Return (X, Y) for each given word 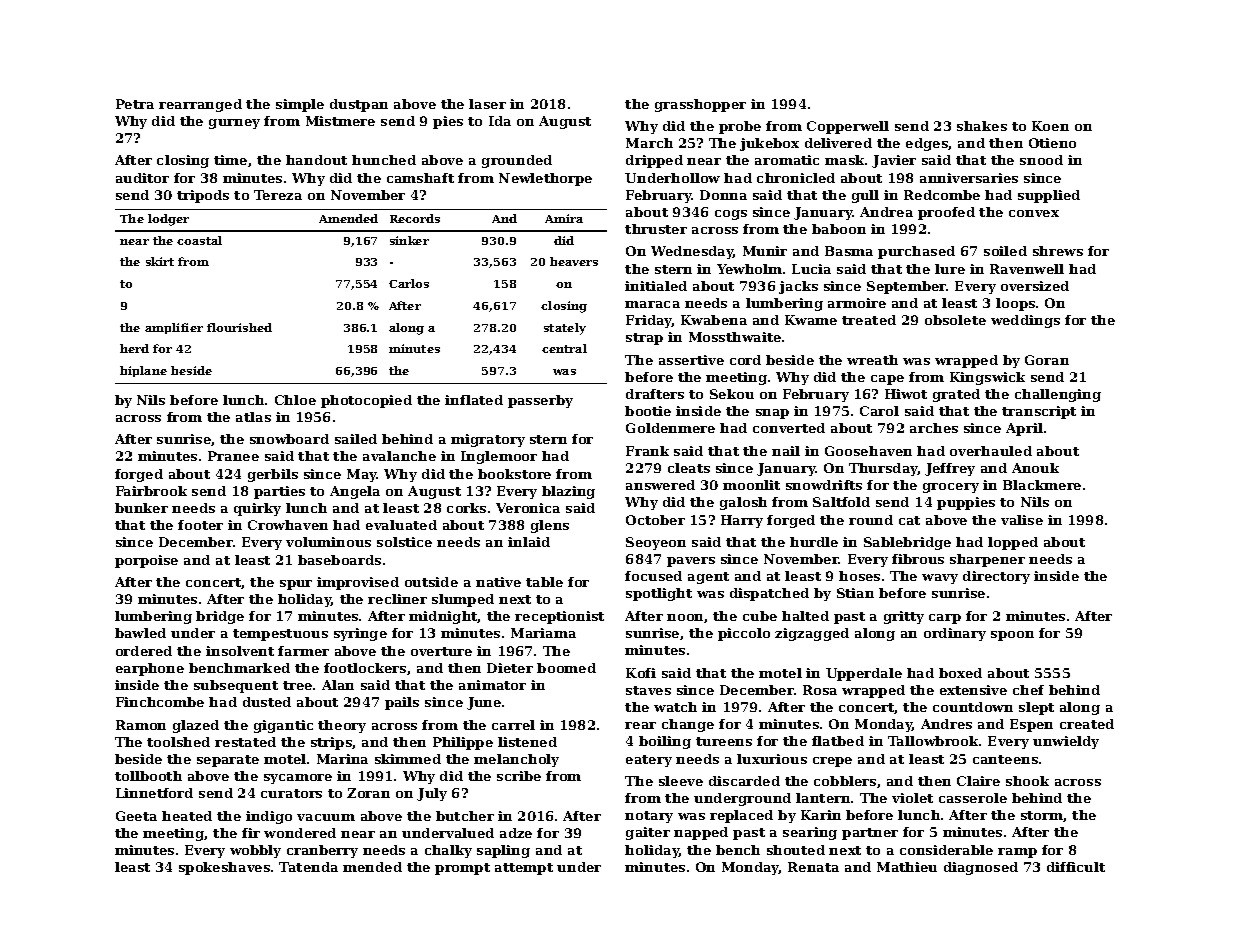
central (564, 348)
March (649, 143)
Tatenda (308, 867)
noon (686, 618)
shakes (982, 126)
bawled (140, 633)
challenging (1058, 395)
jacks (798, 287)
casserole (973, 798)
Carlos (409, 283)
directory (996, 577)
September (907, 287)
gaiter (648, 833)
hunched (384, 160)
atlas (253, 417)
